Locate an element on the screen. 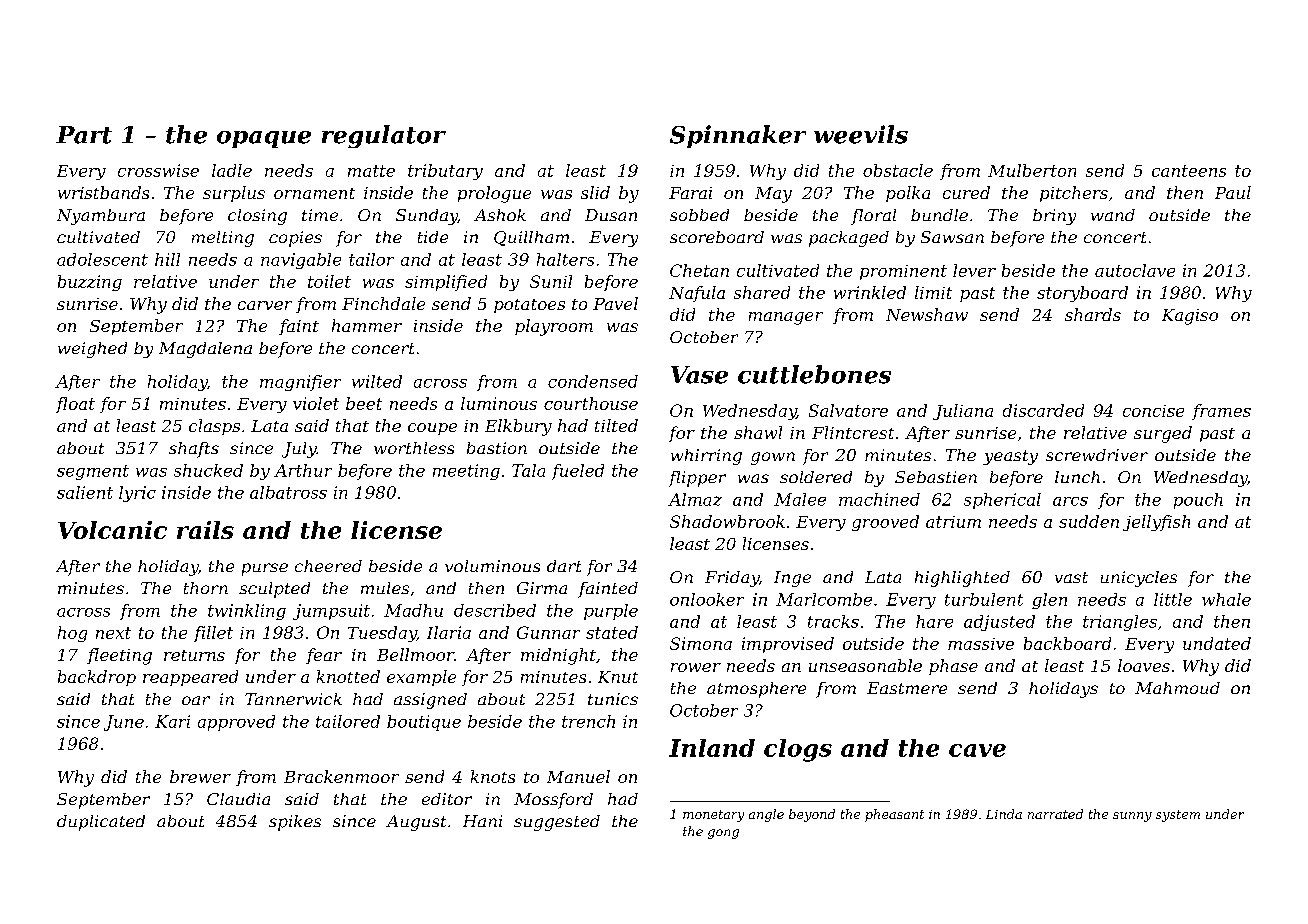  frames is located at coordinates (1221, 412).
